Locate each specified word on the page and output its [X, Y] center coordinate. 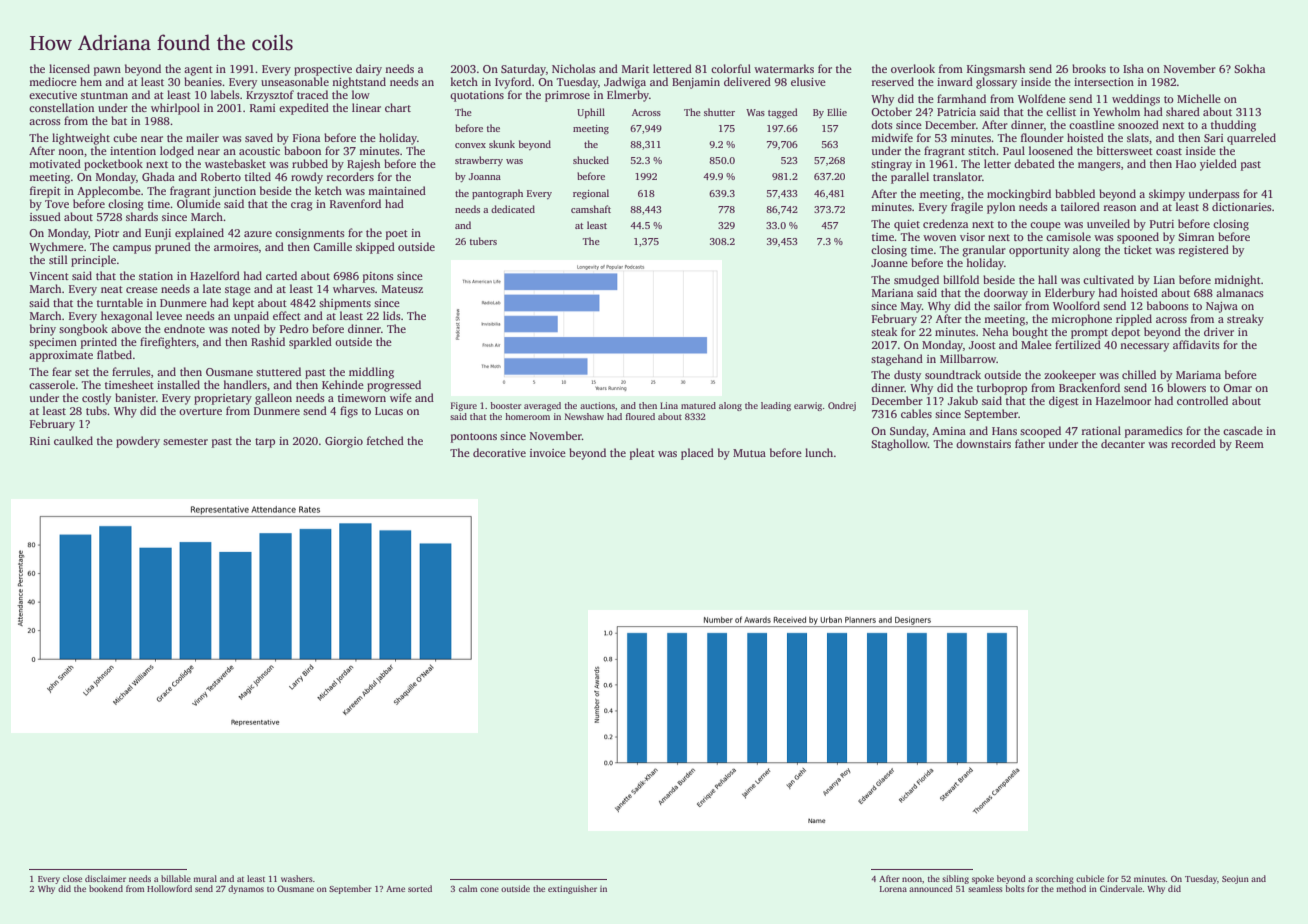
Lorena [893, 889]
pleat [642, 454]
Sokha [1249, 68]
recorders [350, 176]
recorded [1193, 443]
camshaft [591, 209]
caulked [73, 440]
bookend [106, 888]
